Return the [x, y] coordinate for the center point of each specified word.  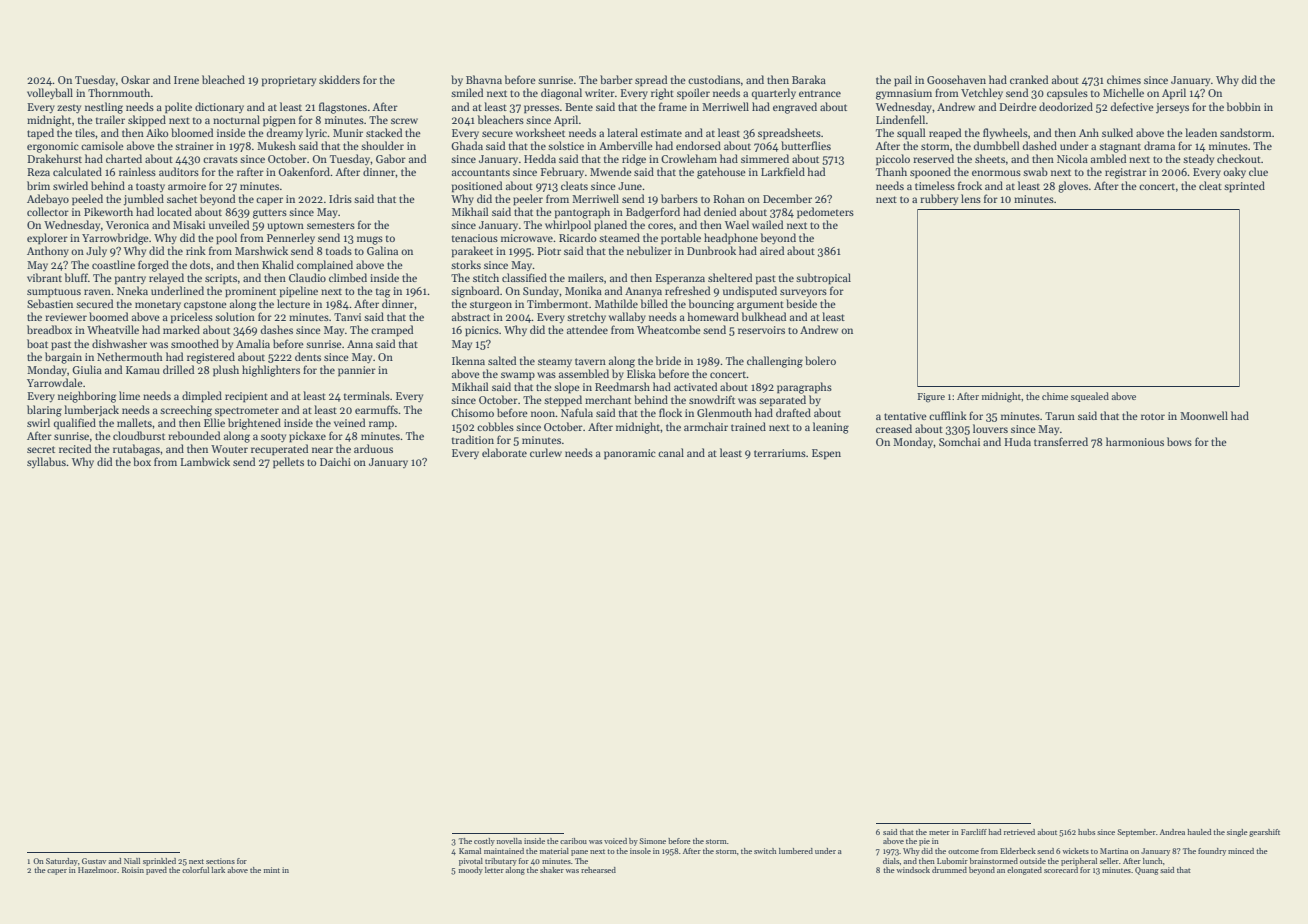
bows [1179, 441]
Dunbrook [711, 250]
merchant [608, 399]
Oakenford [305, 171]
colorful [195, 870]
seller [1109, 861]
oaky [1234, 172]
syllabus [46, 462]
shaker [552, 870]
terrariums [780, 453]
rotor [1153, 416]
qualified [75, 424]
